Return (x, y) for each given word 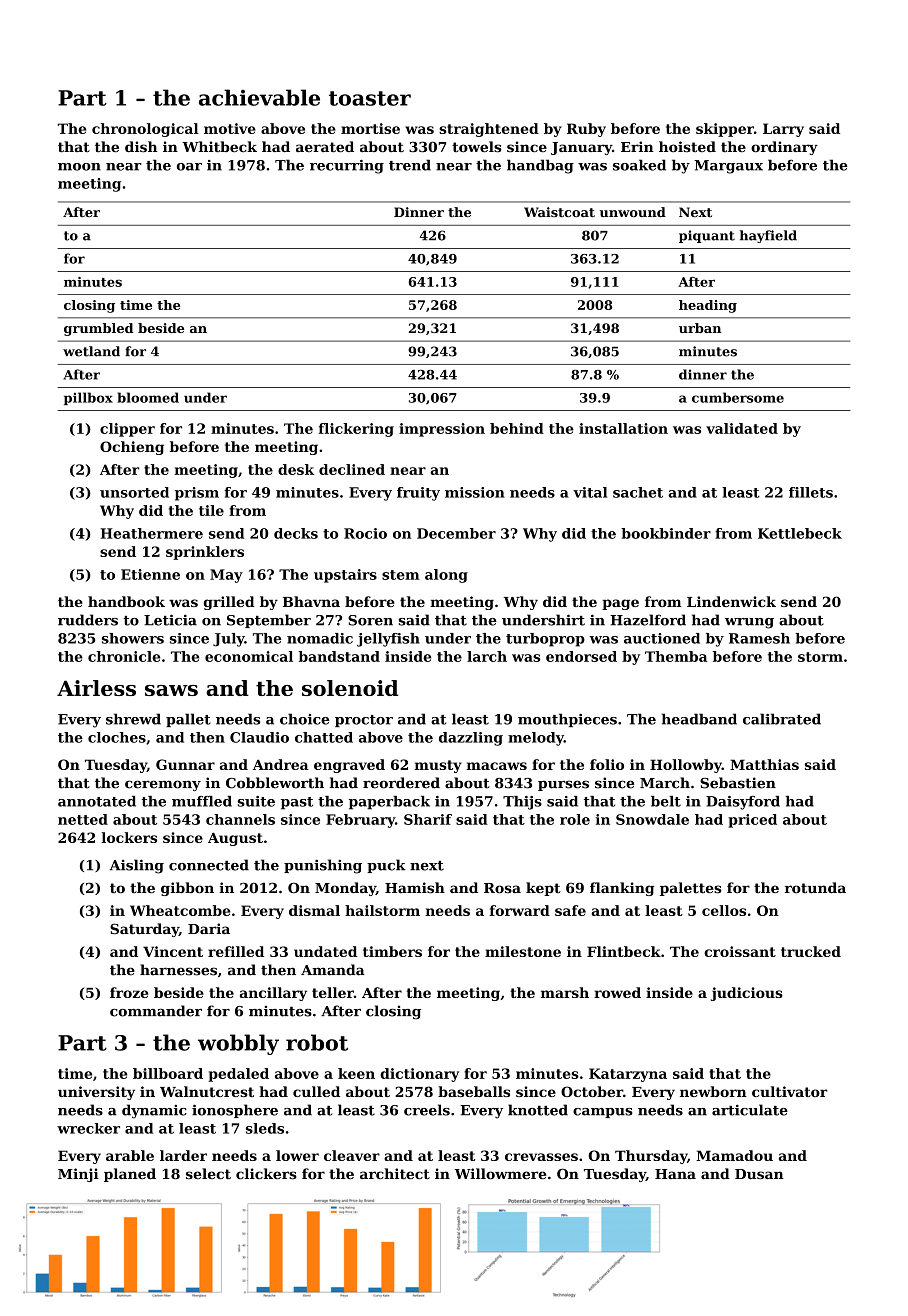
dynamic (154, 1111)
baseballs (474, 1091)
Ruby (586, 130)
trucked (811, 951)
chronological (145, 130)
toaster (370, 98)
